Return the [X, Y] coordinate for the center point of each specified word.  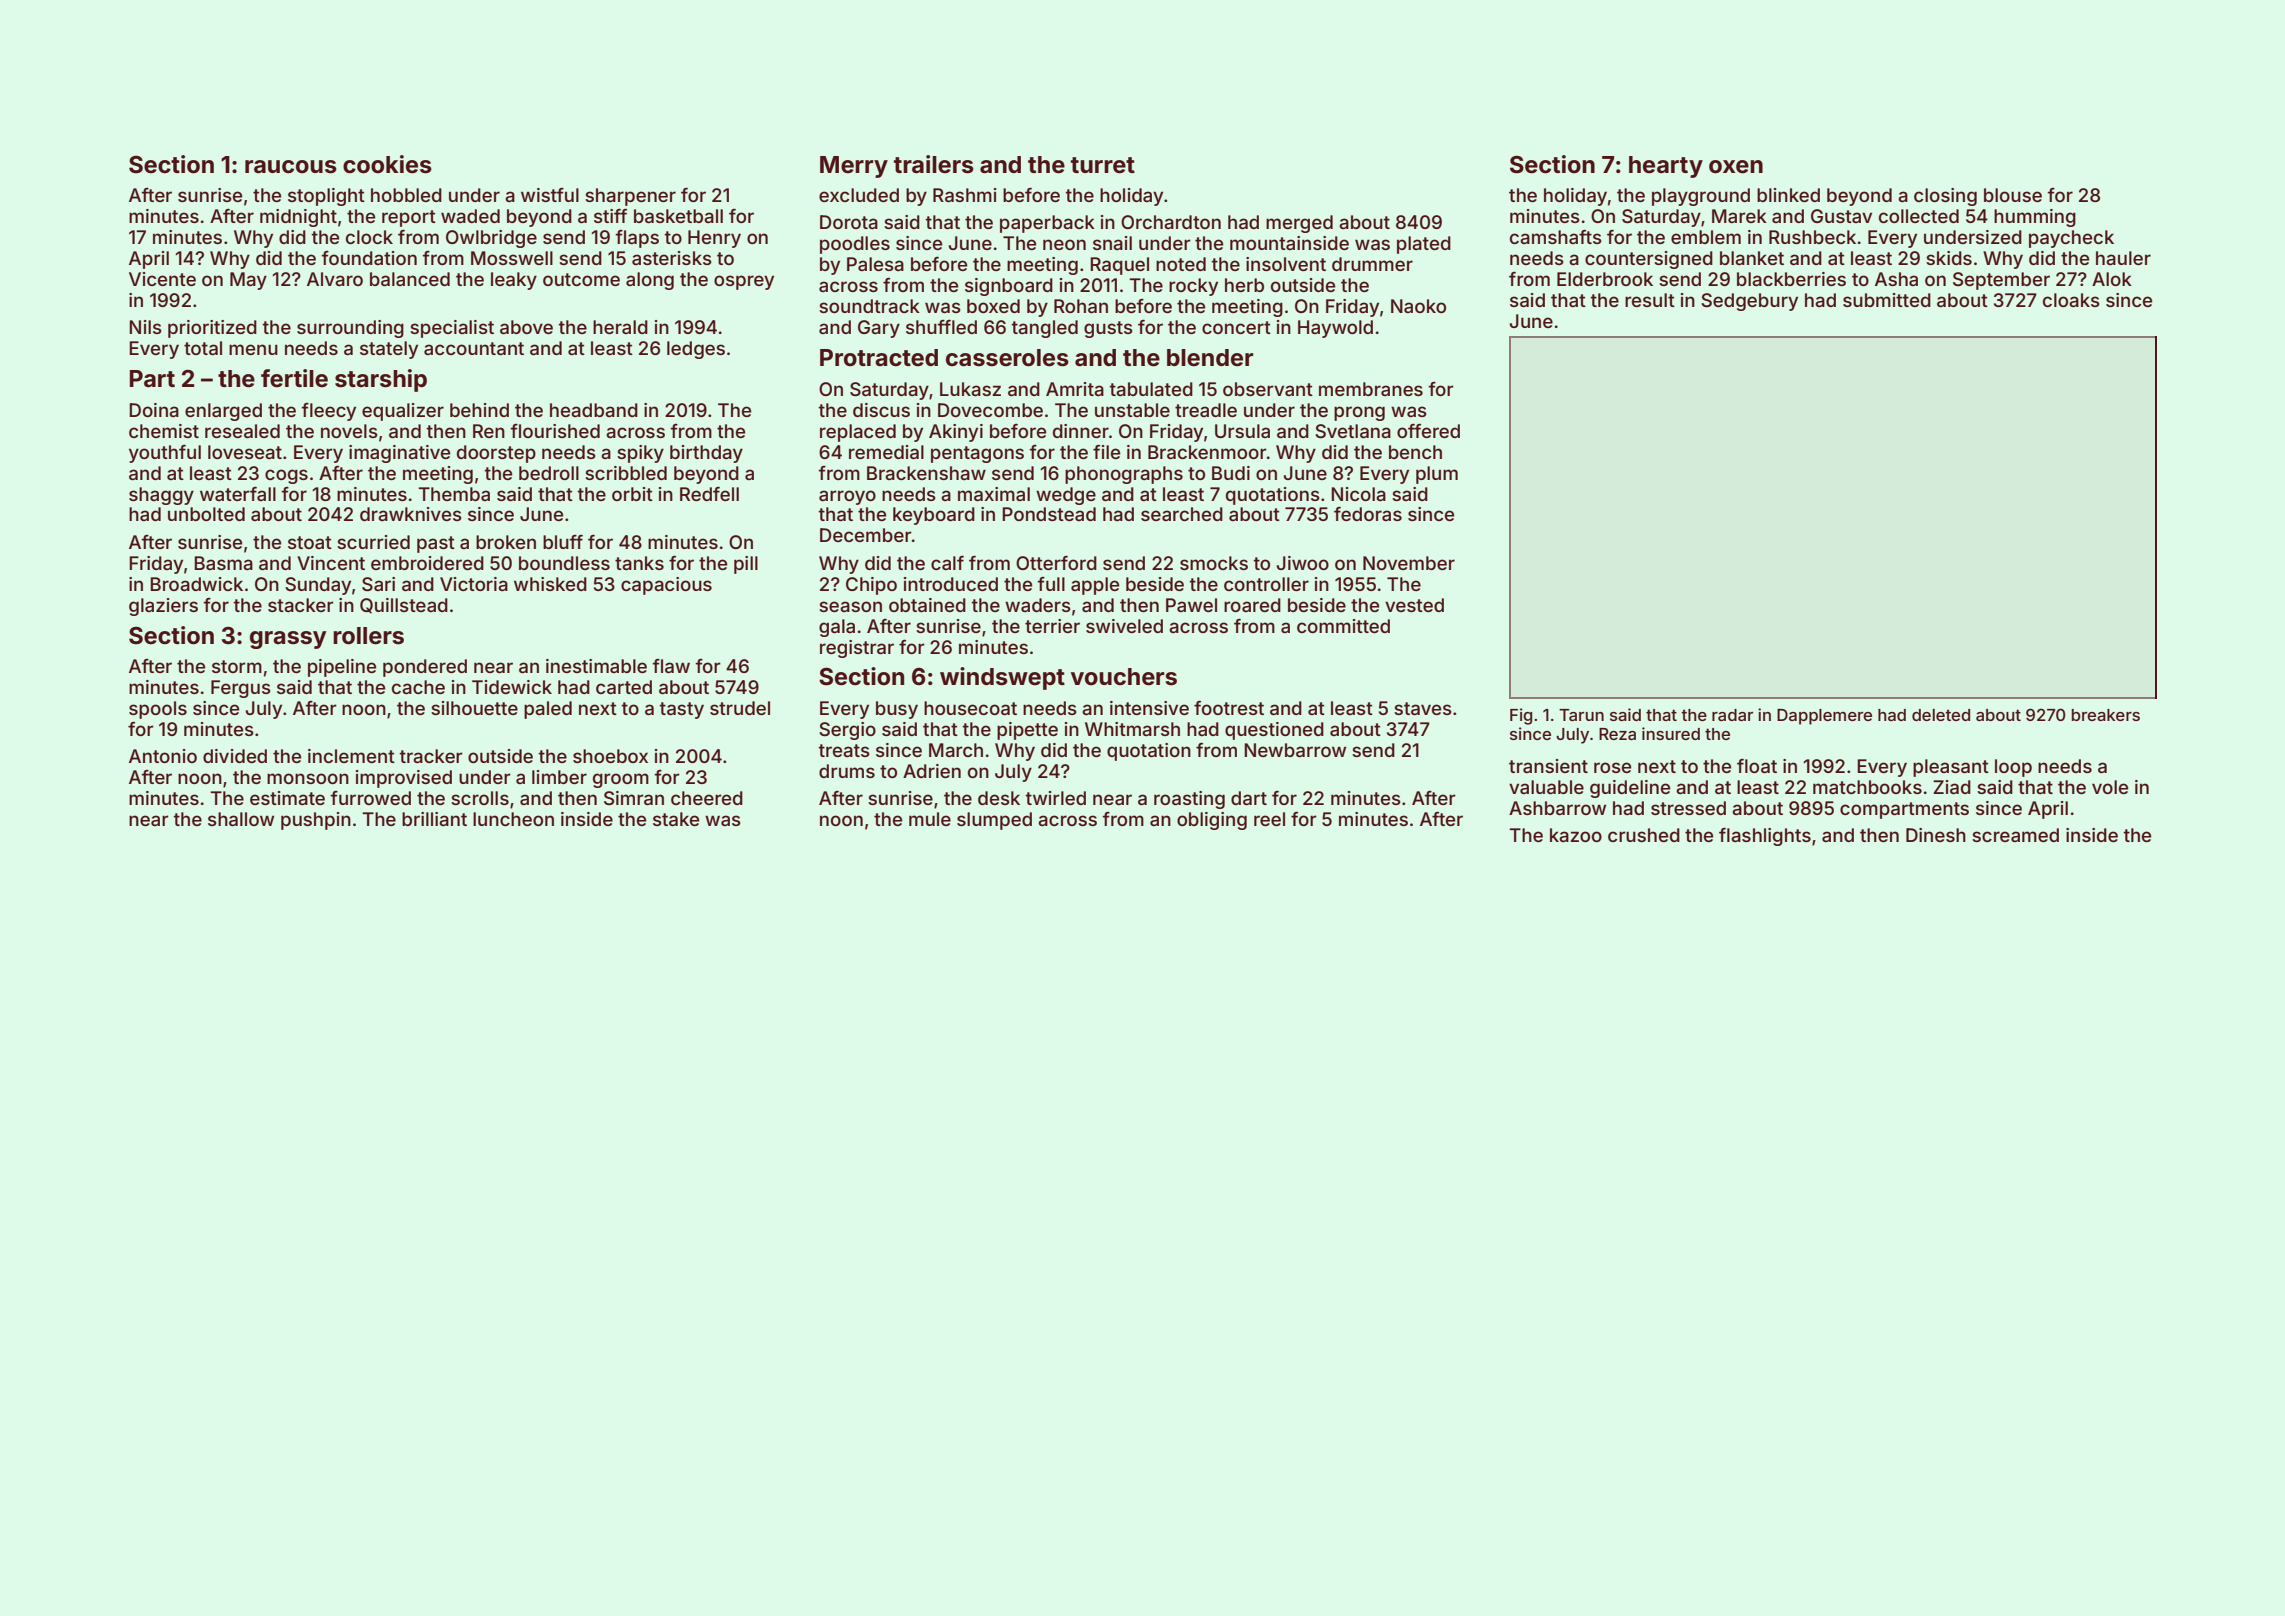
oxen [1736, 167]
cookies [387, 164]
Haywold [1335, 329]
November [1409, 563]
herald [620, 327]
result [1650, 300]
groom [621, 780]
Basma [223, 563]
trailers [934, 164]
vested [1414, 605]
